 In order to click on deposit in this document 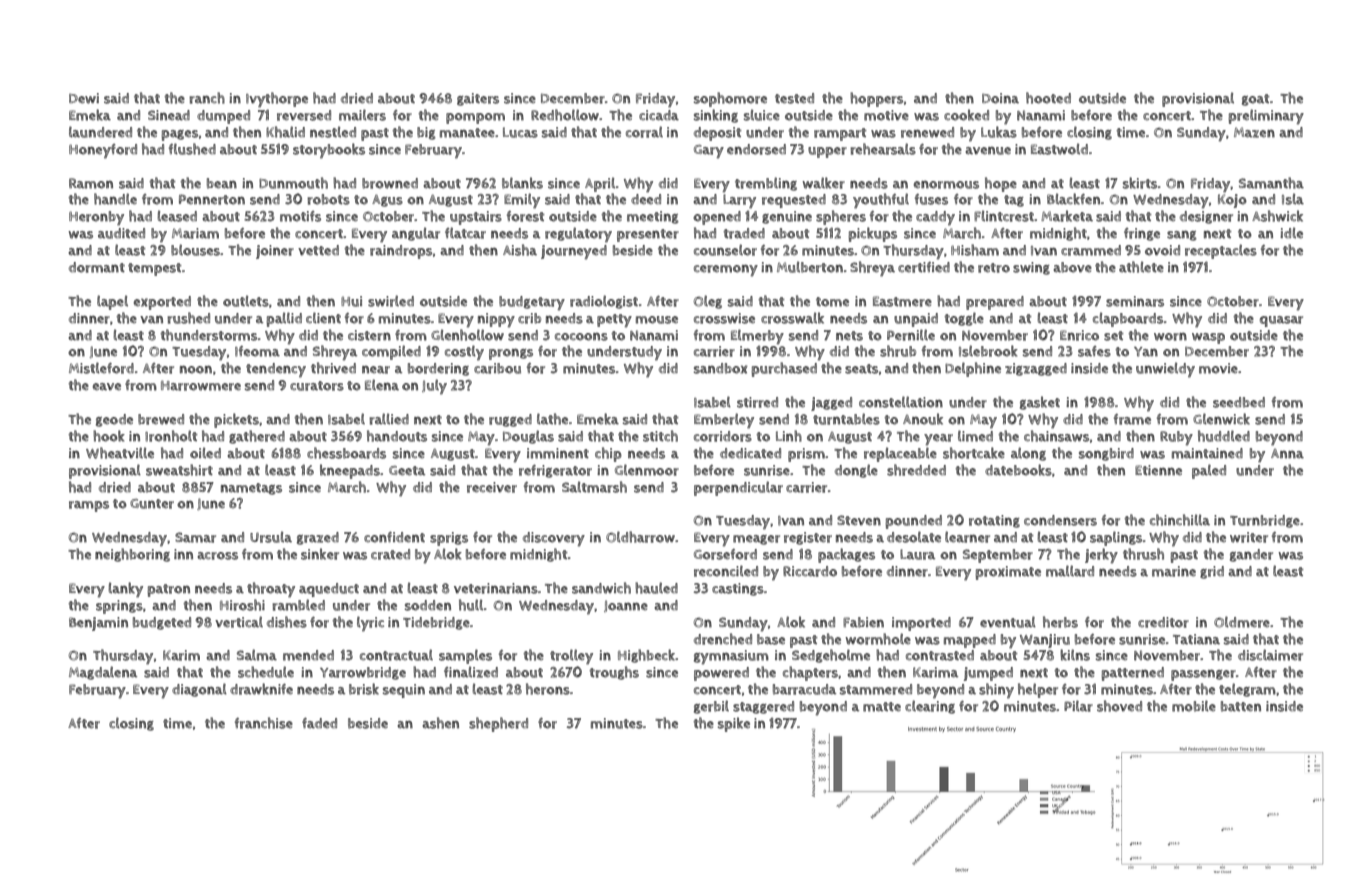, I will do `click(717, 134)`.
